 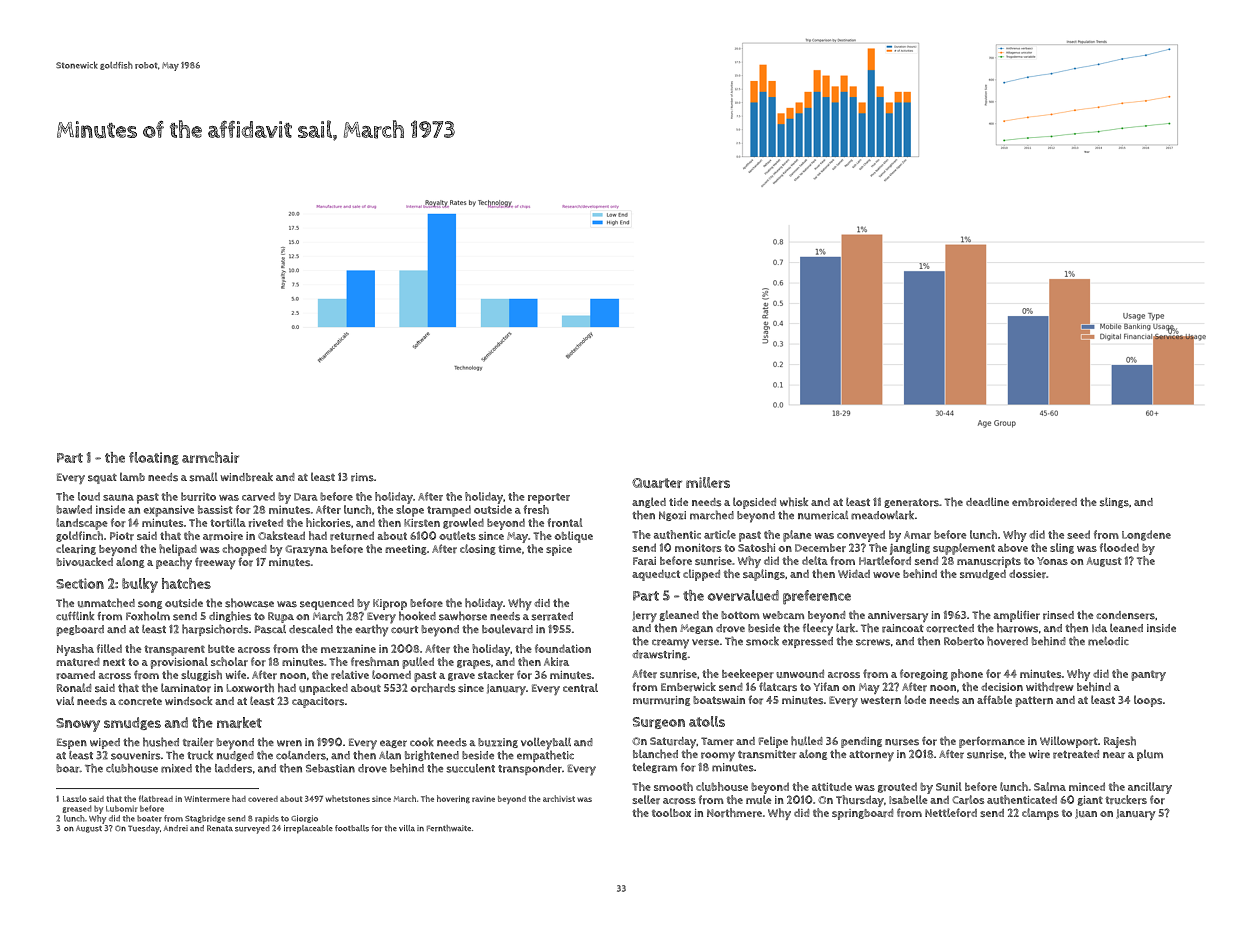 I want to click on relative, so click(x=350, y=675).
